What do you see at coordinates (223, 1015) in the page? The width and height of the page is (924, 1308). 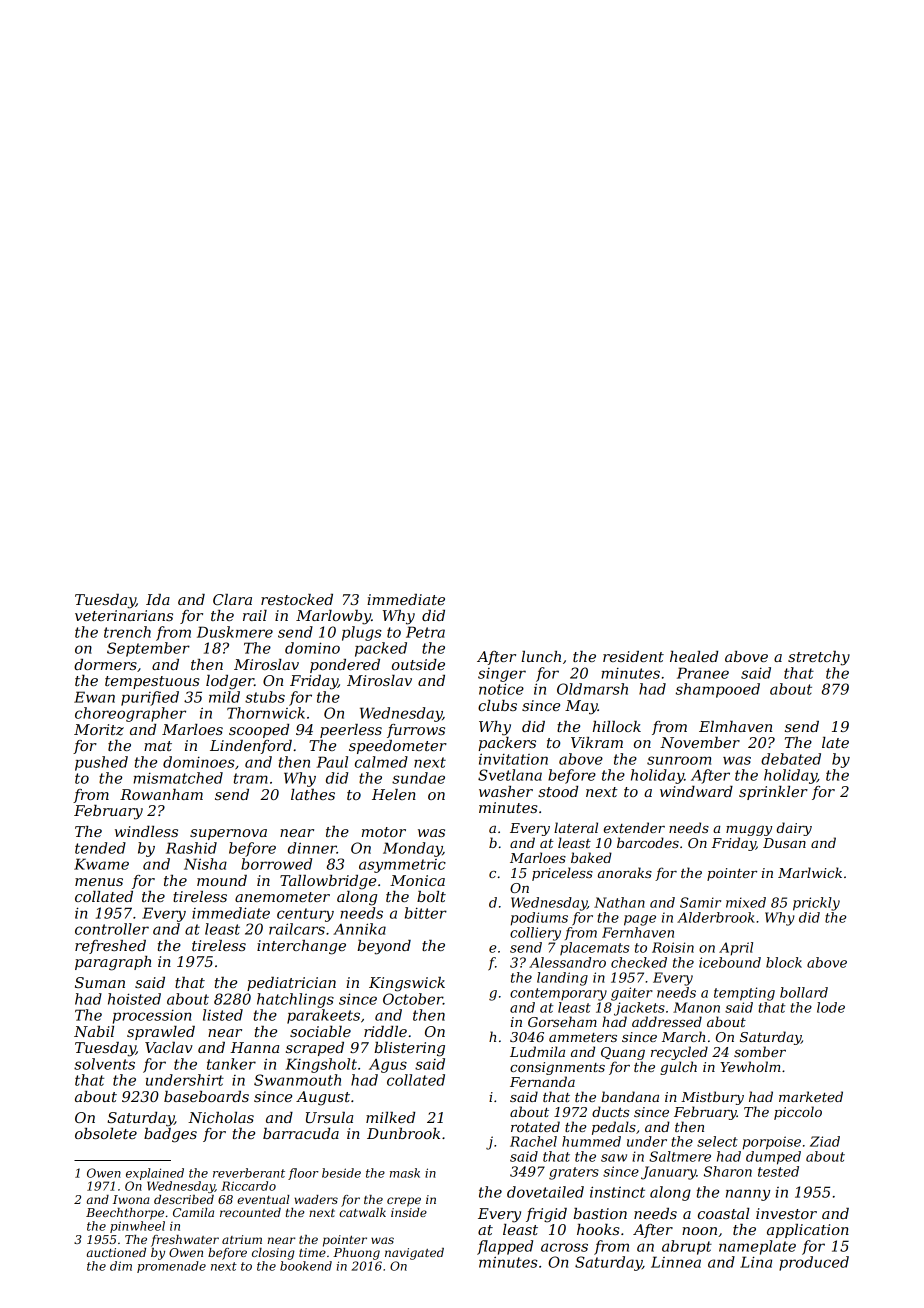 I see `listed` at bounding box center [223, 1015].
